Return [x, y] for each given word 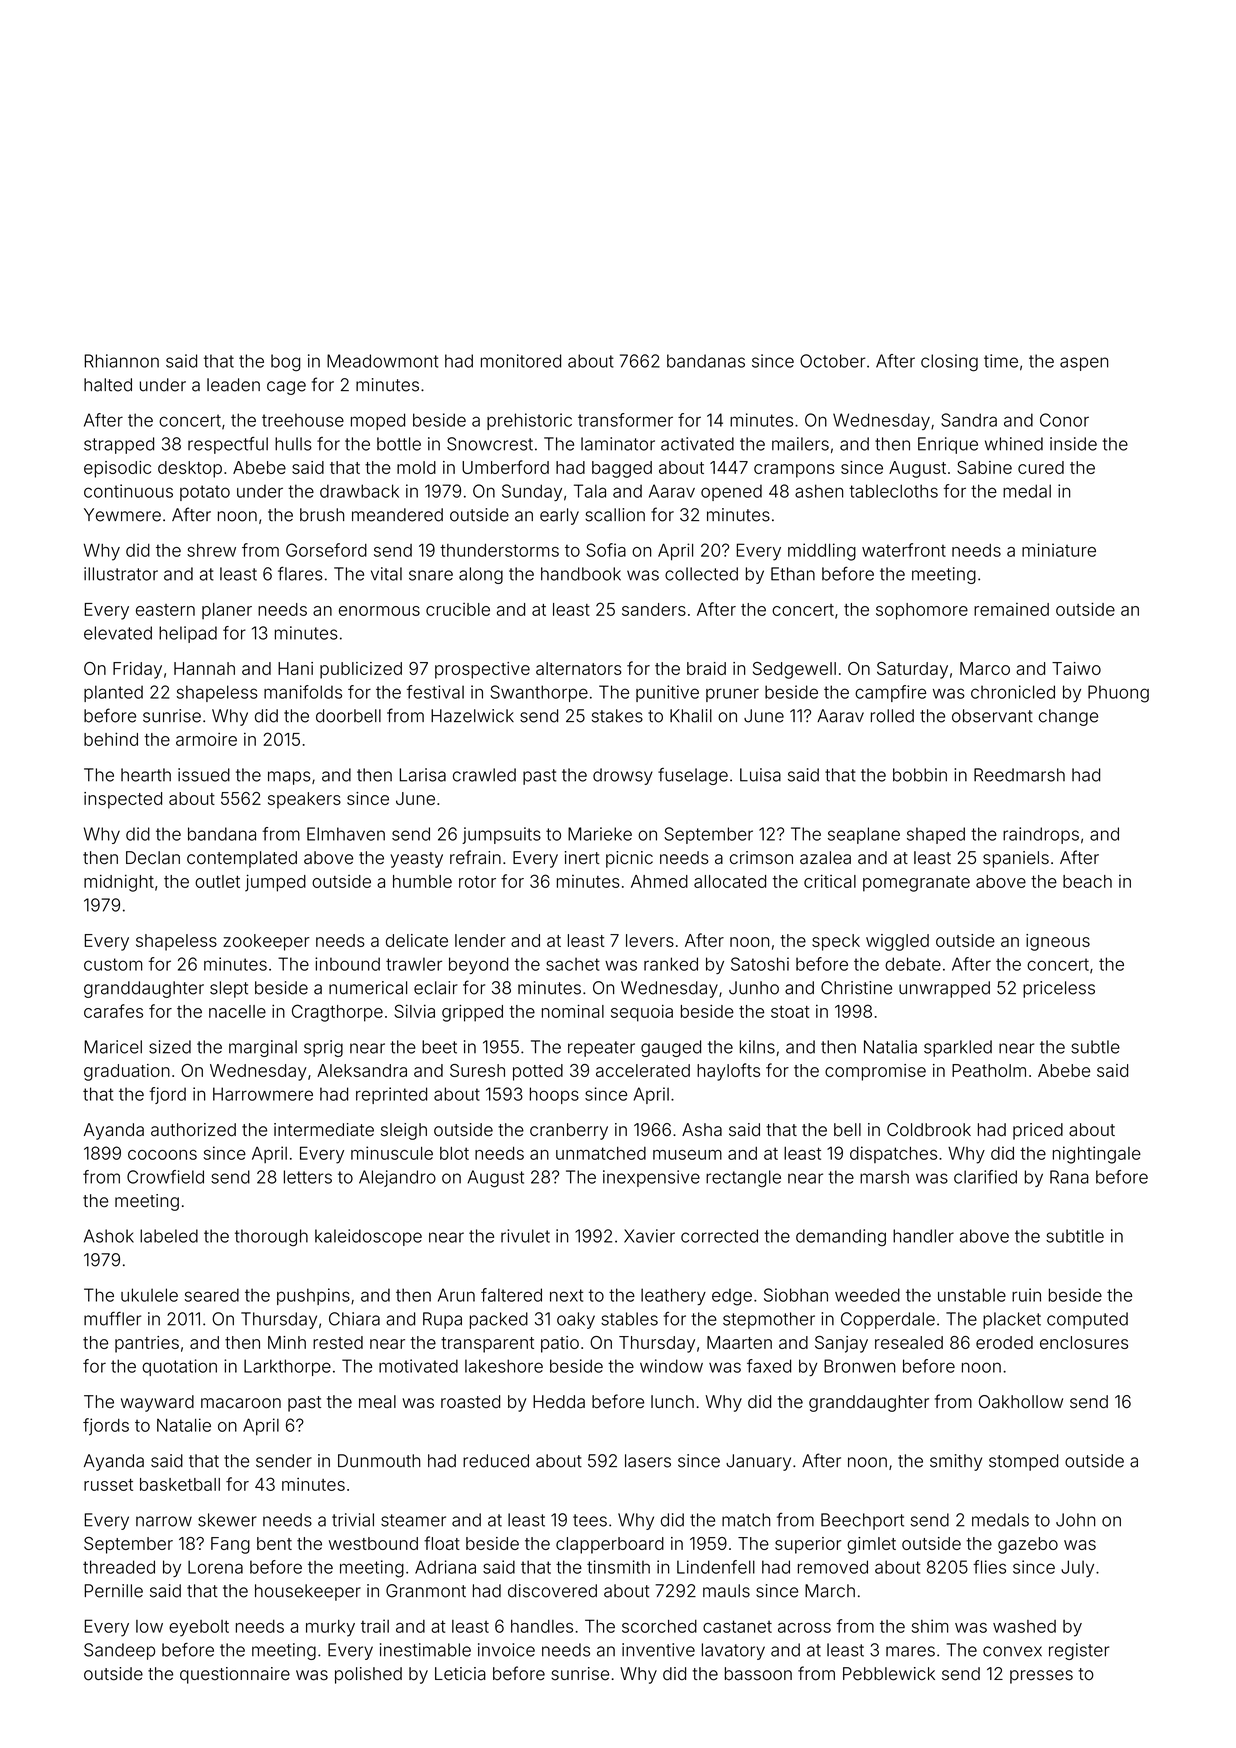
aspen [1084, 364]
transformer [625, 420]
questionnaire [235, 1675]
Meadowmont [382, 361]
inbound [347, 964]
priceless [1059, 989]
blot [454, 1153]
